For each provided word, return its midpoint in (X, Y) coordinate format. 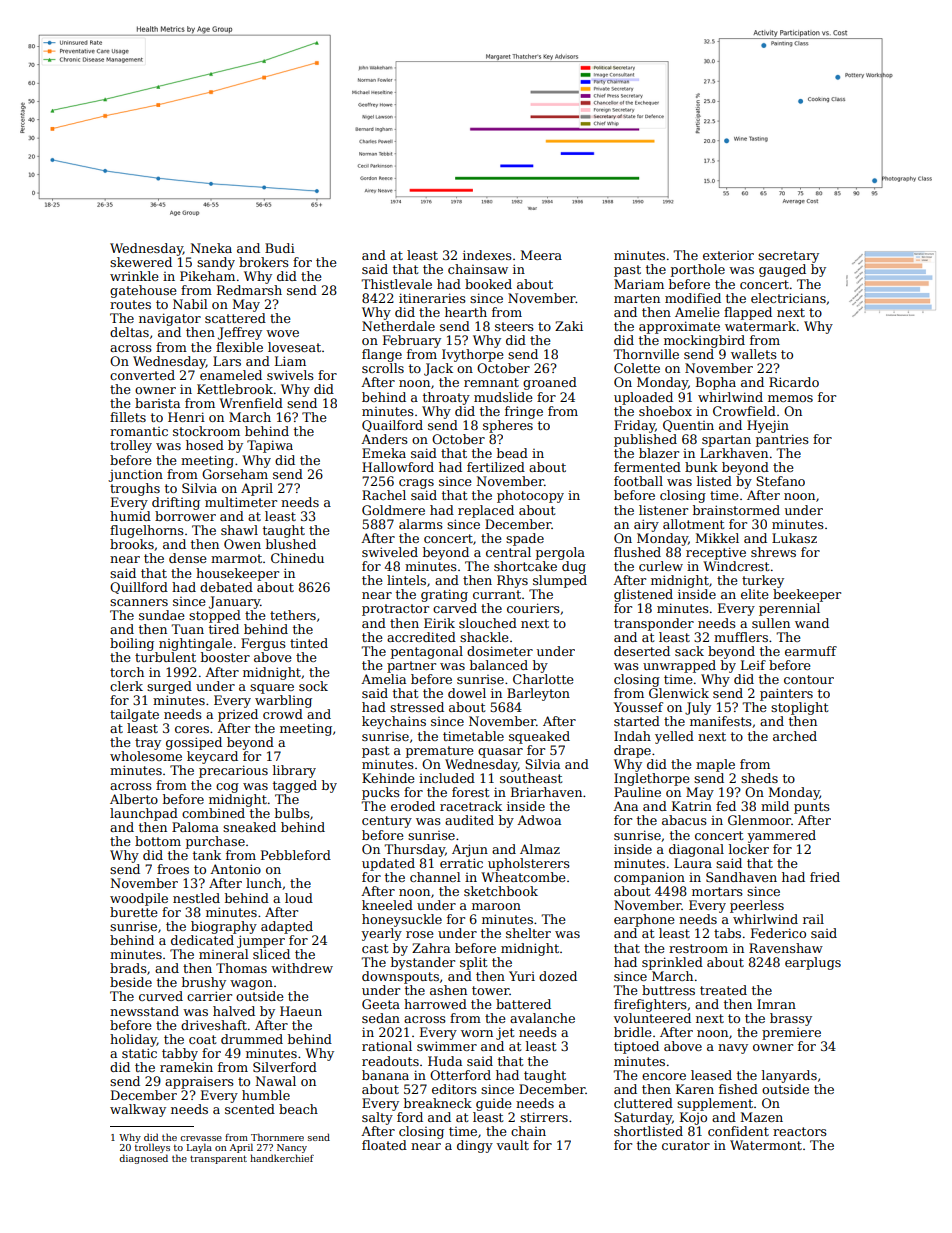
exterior (728, 255)
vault (512, 1145)
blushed (291, 544)
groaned (550, 383)
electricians (788, 298)
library (294, 771)
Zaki (569, 326)
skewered (141, 262)
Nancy (292, 1148)
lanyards (789, 1076)
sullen (771, 623)
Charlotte (543, 679)
